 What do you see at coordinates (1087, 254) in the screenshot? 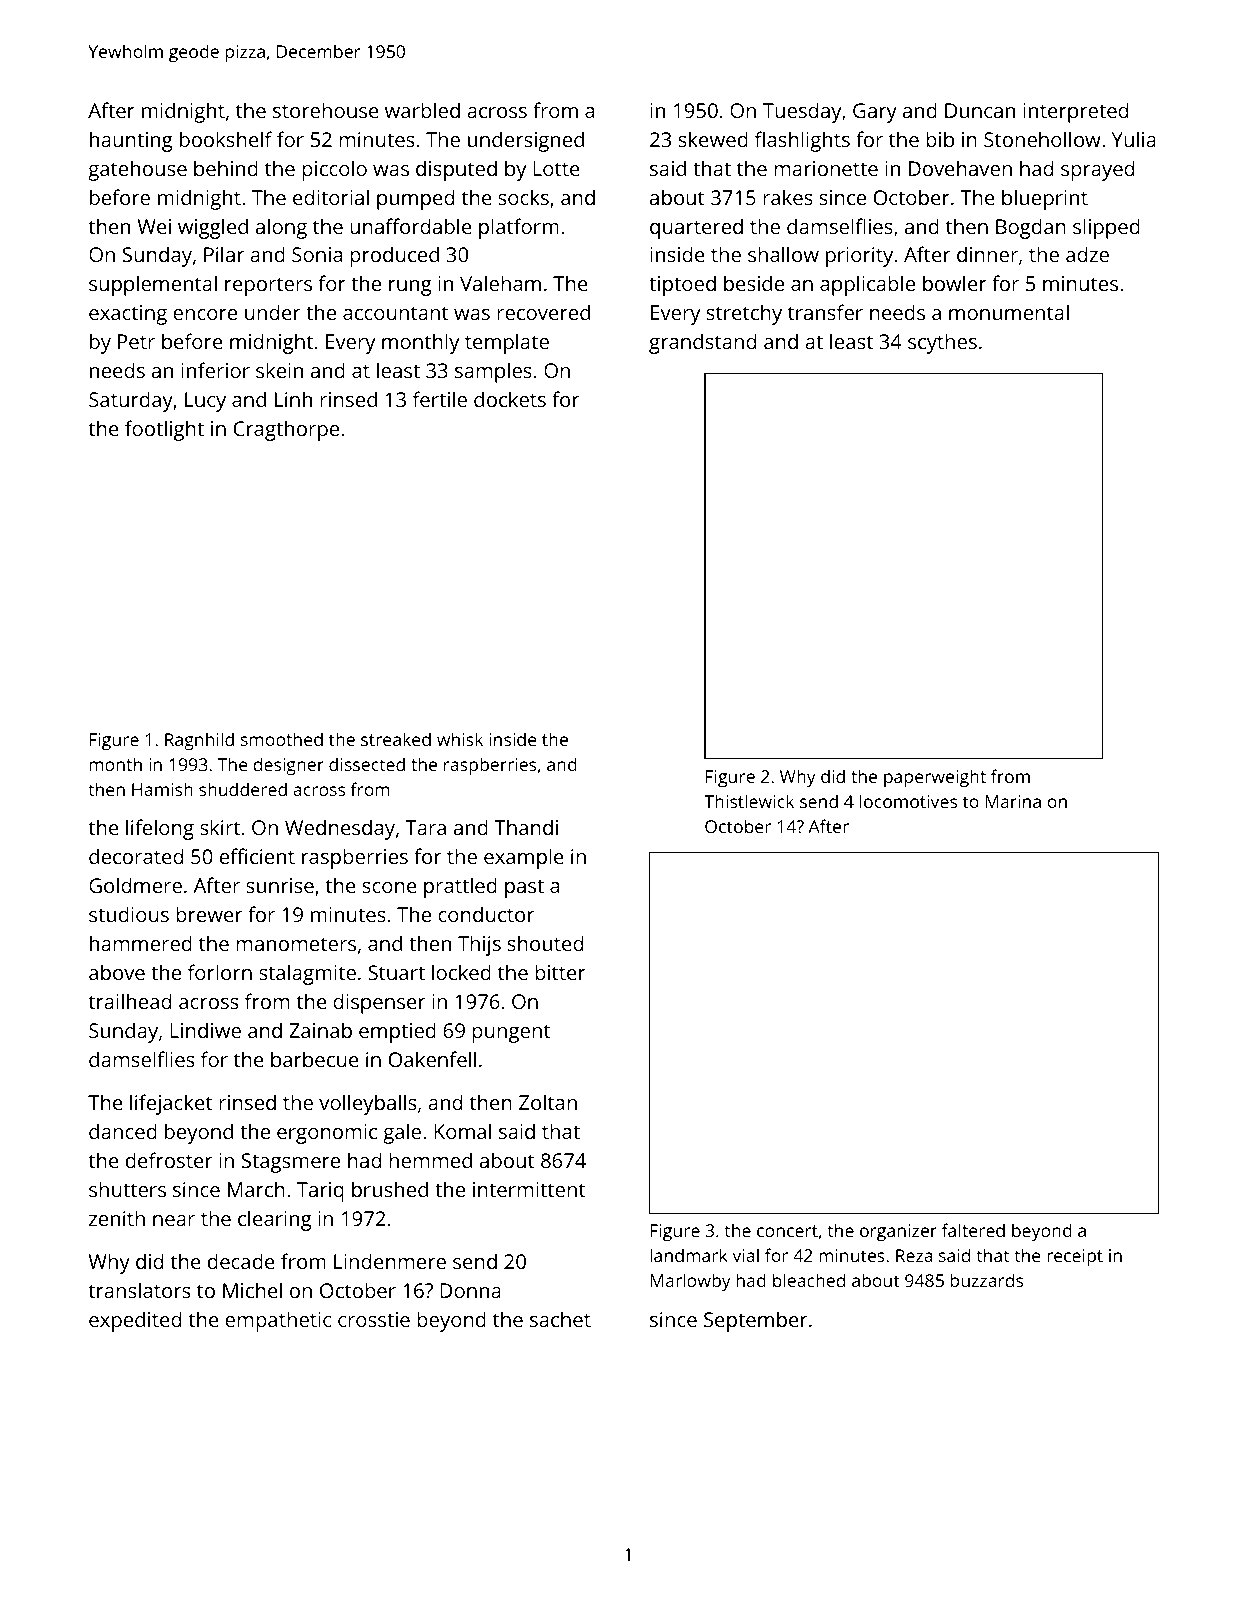
I see `adze` at bounding box center [1087, 254].
